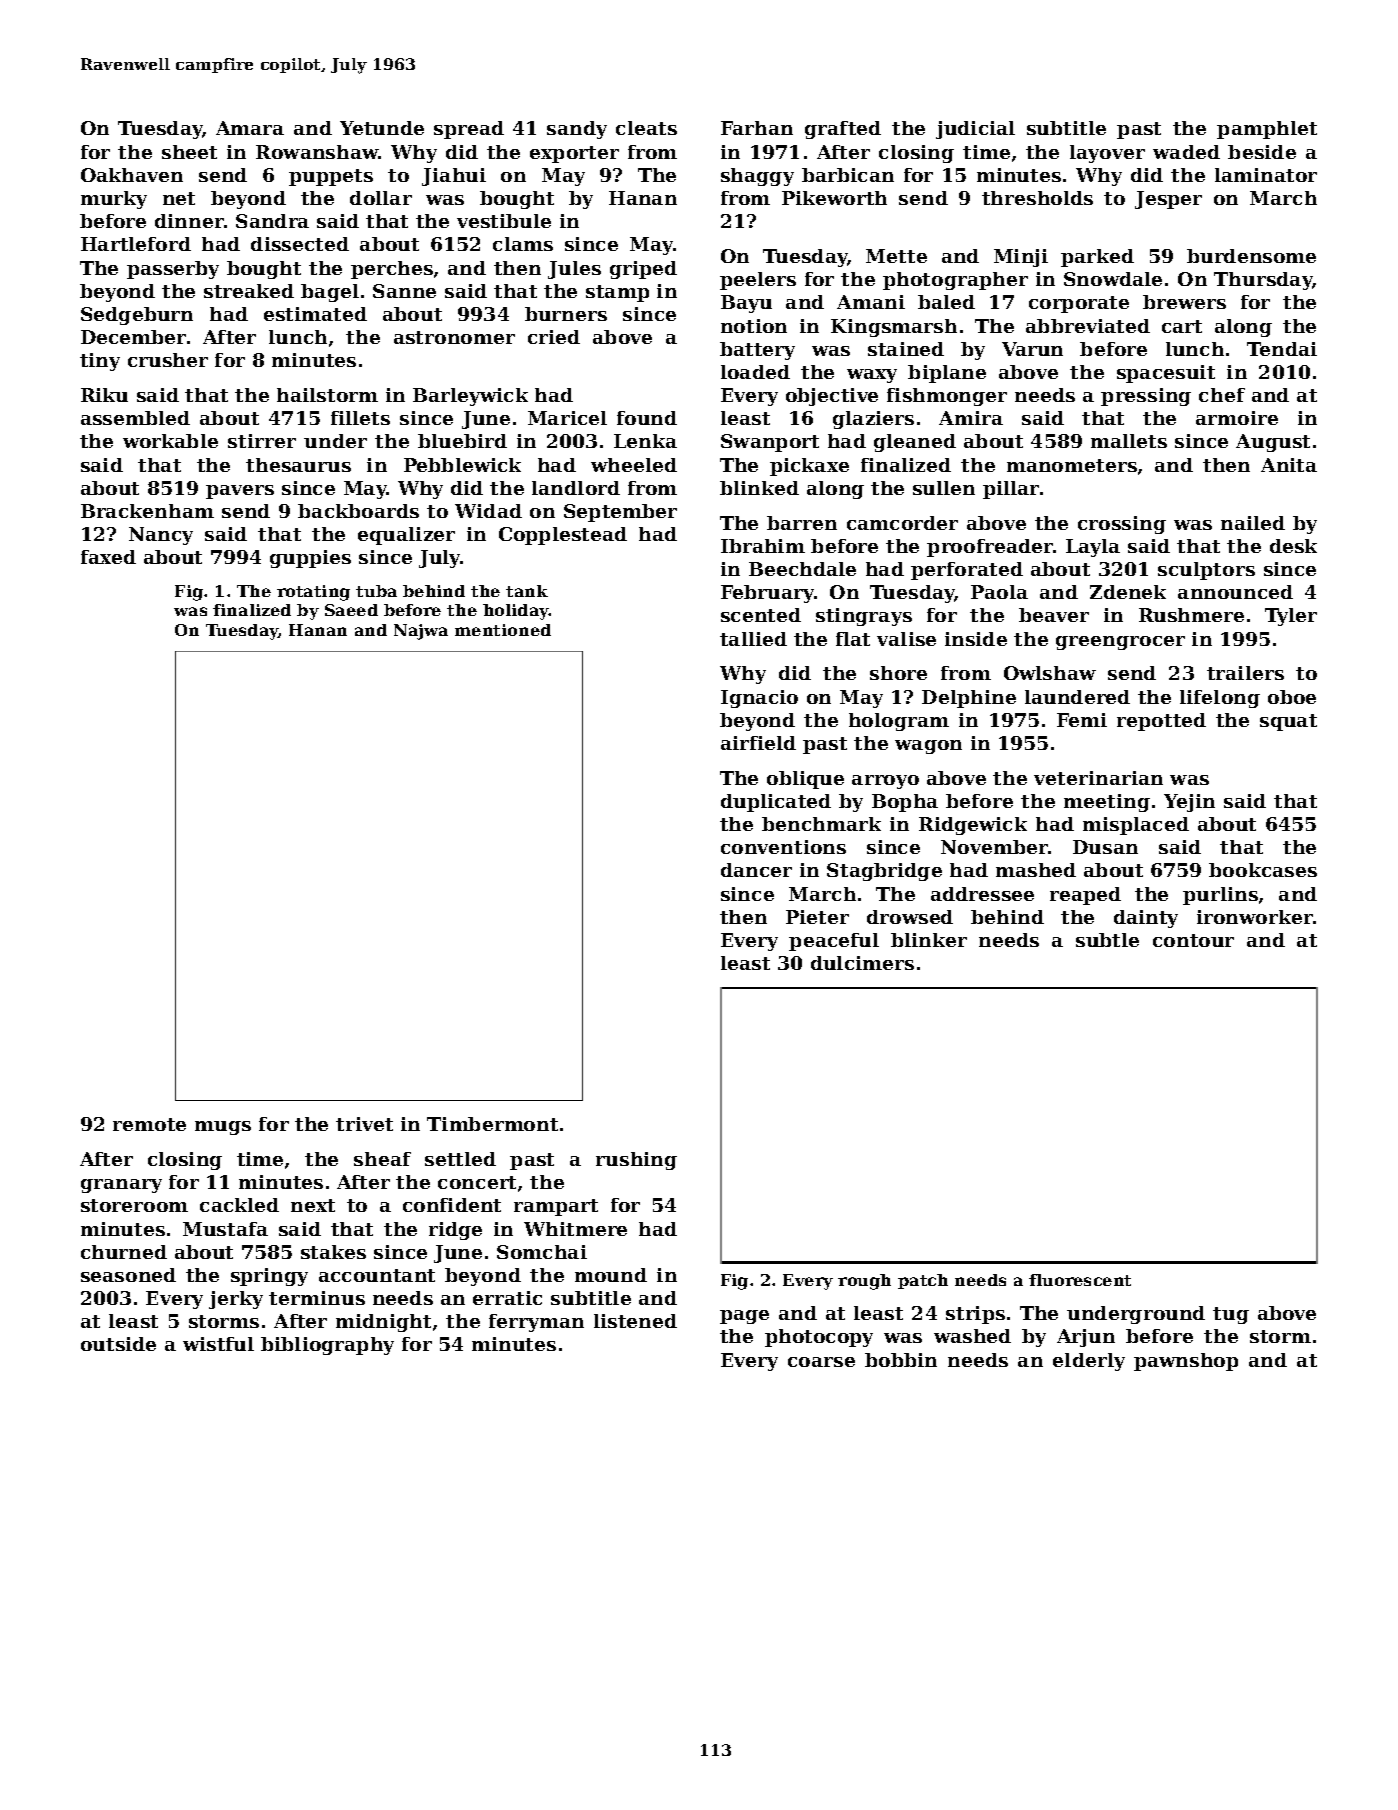 This screenshot has height=1810, width=1398. Describe the element at coordinates (821, 1362) in the screenshot. I see `coarse` at that location.
